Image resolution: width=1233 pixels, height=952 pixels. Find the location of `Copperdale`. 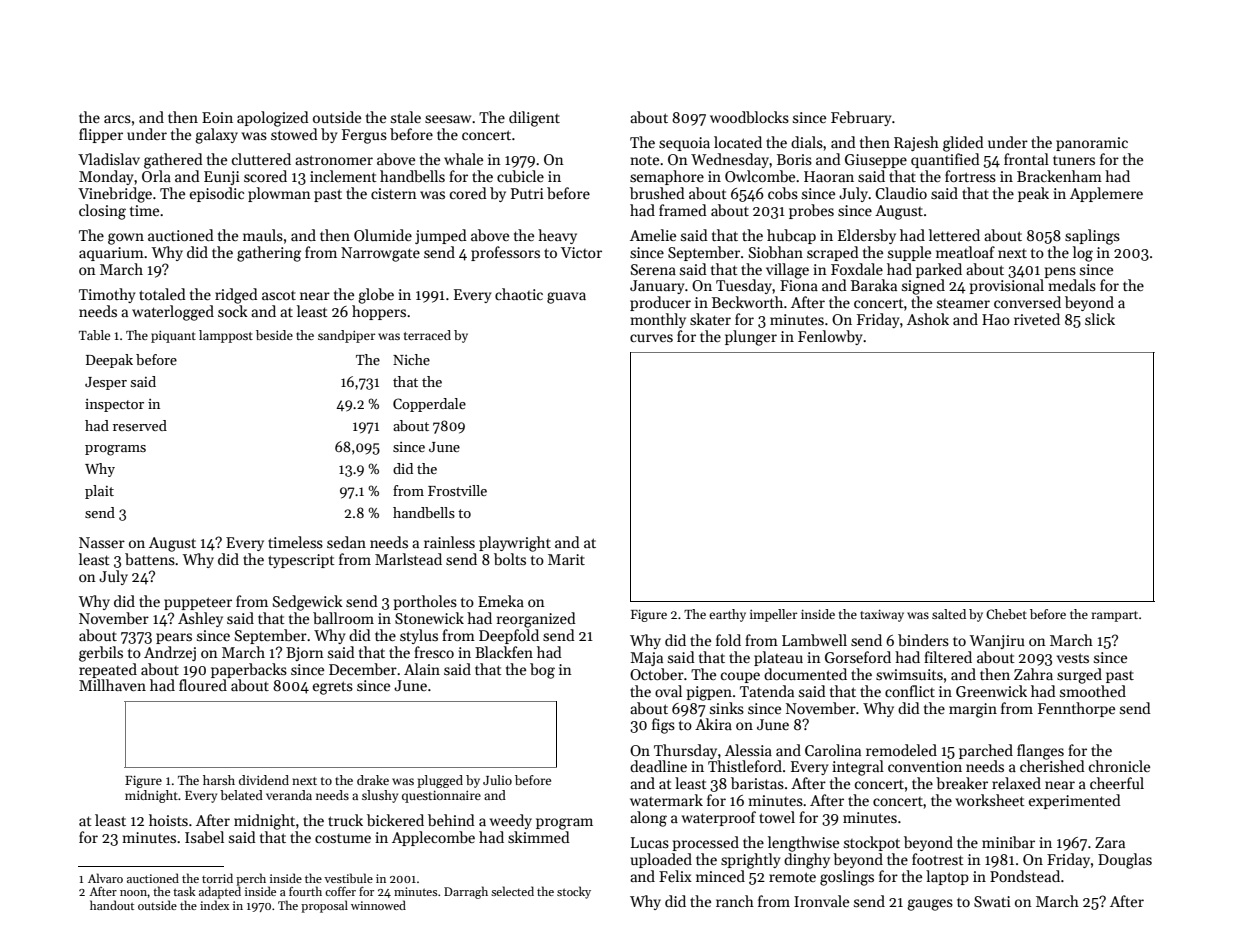

Copperdale is located at coordinates (429, 405).
